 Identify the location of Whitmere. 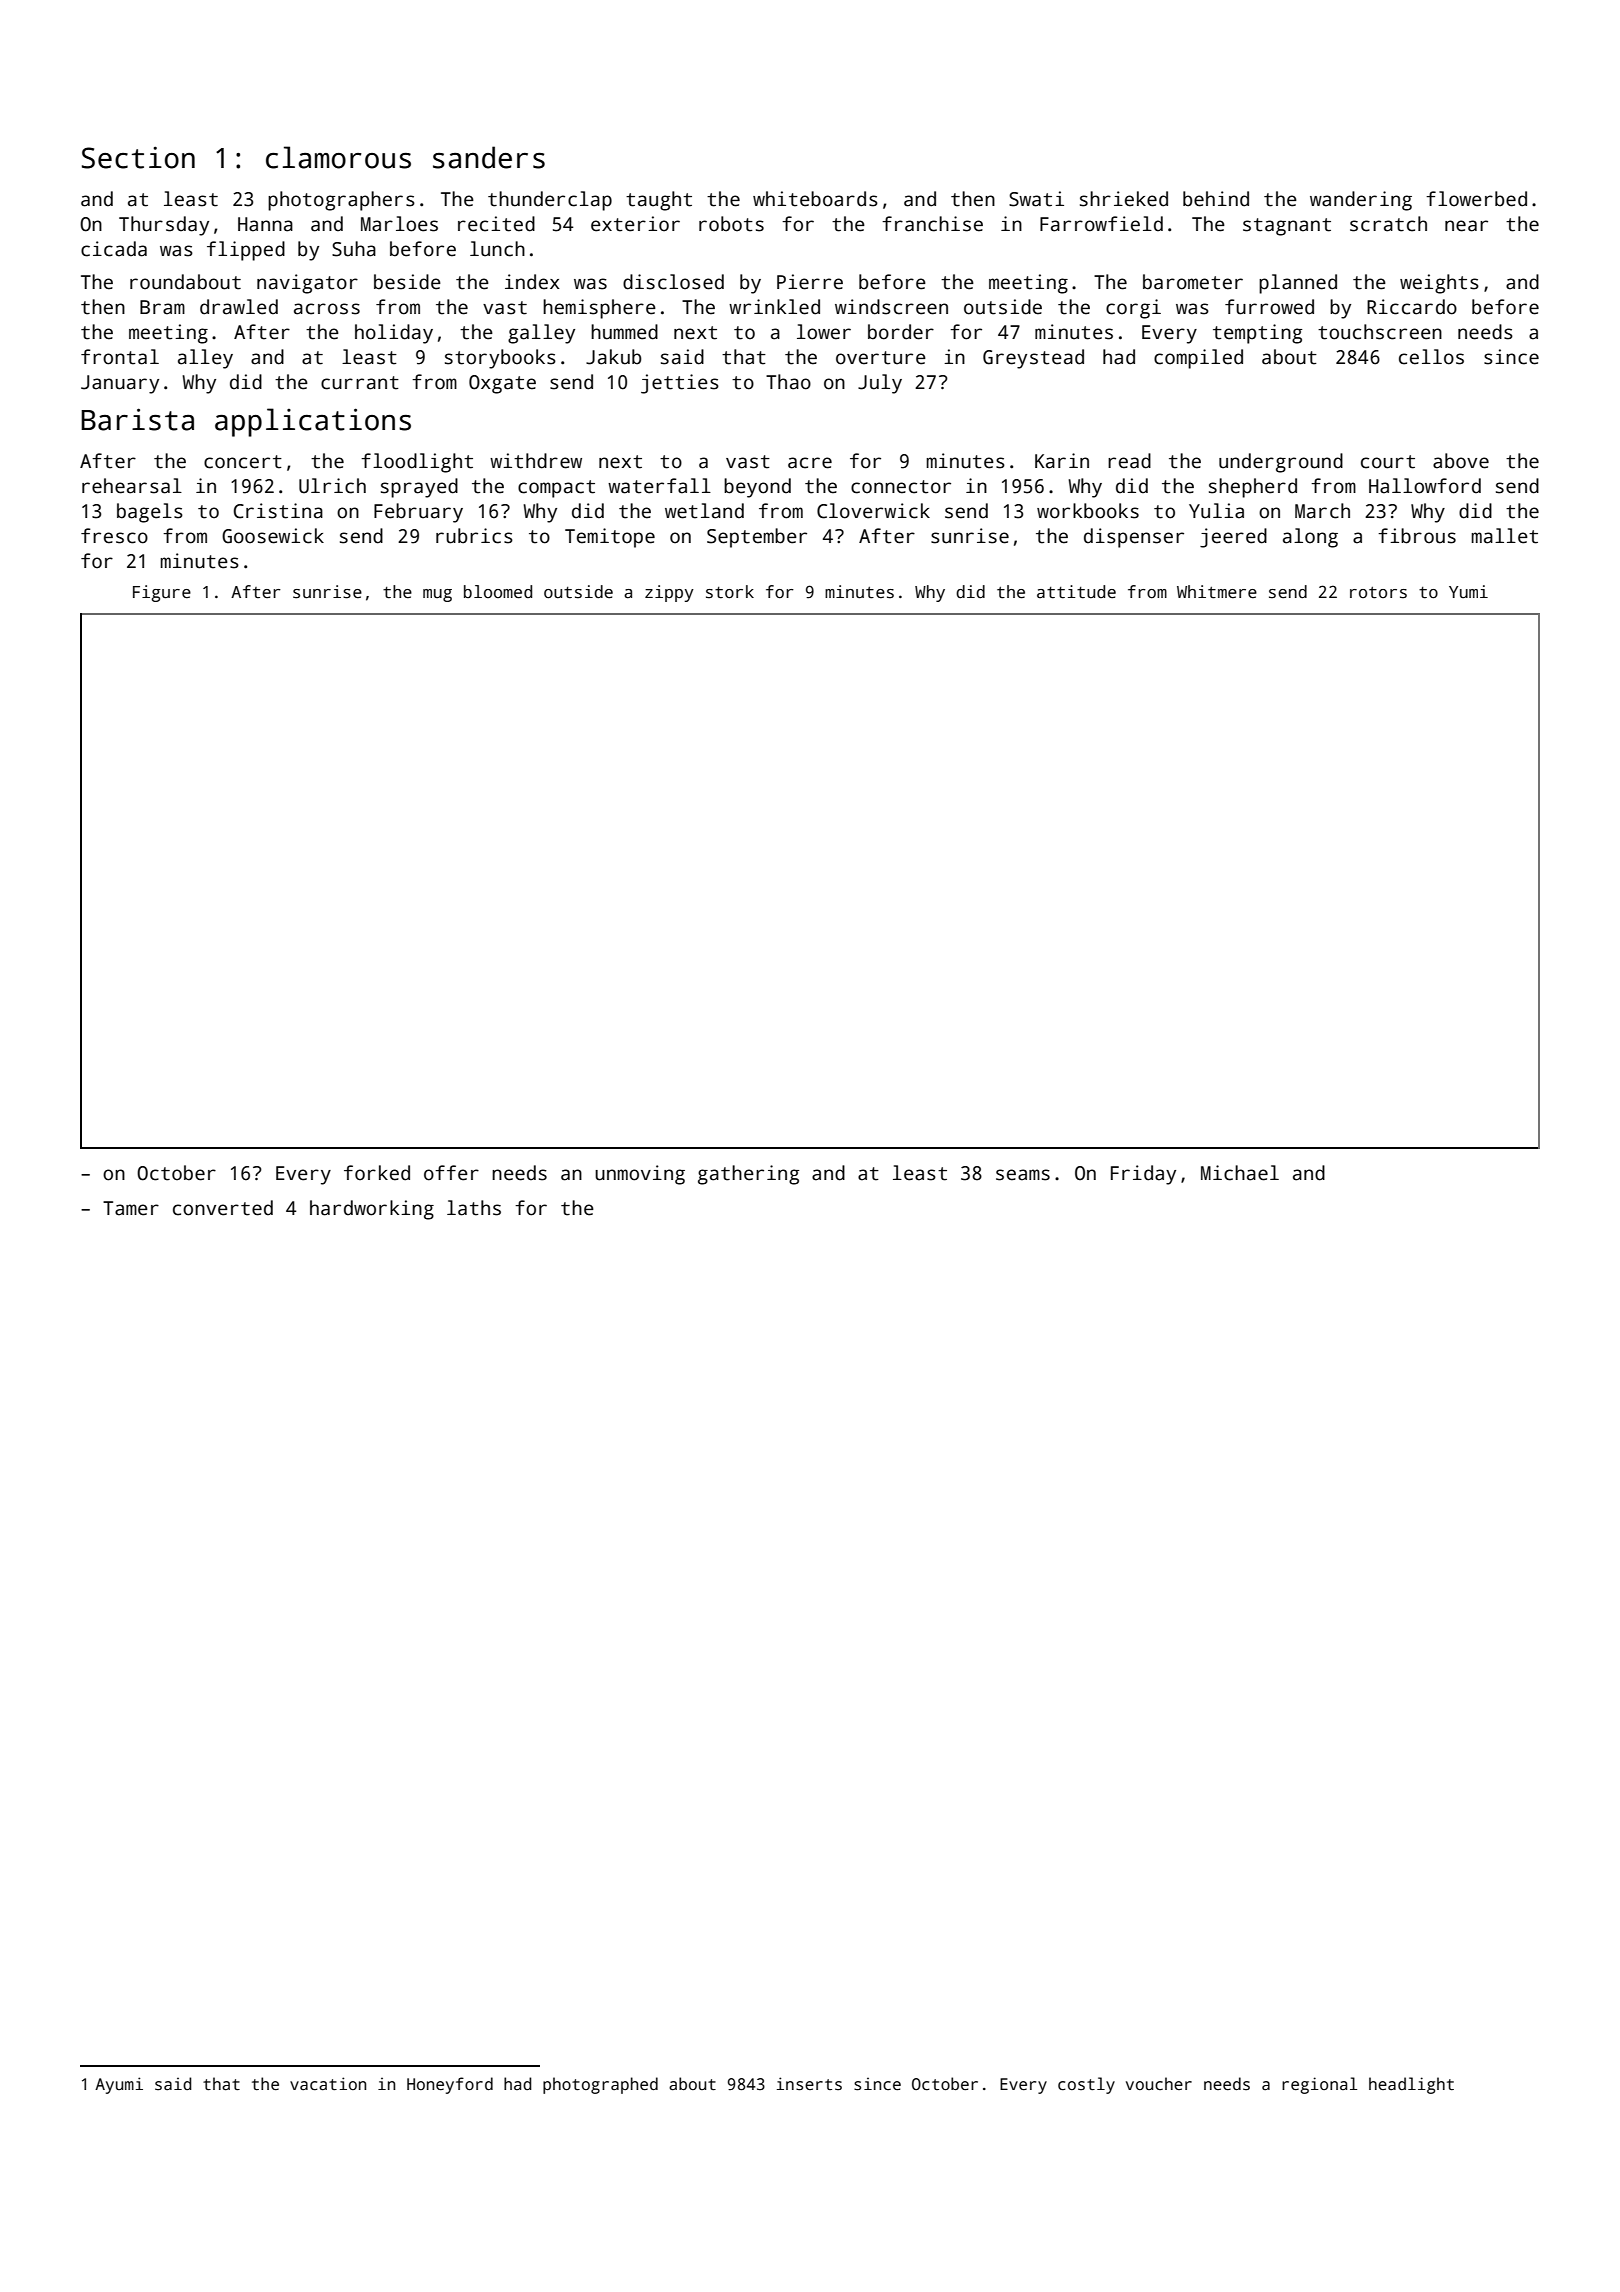
(1217, 592).
